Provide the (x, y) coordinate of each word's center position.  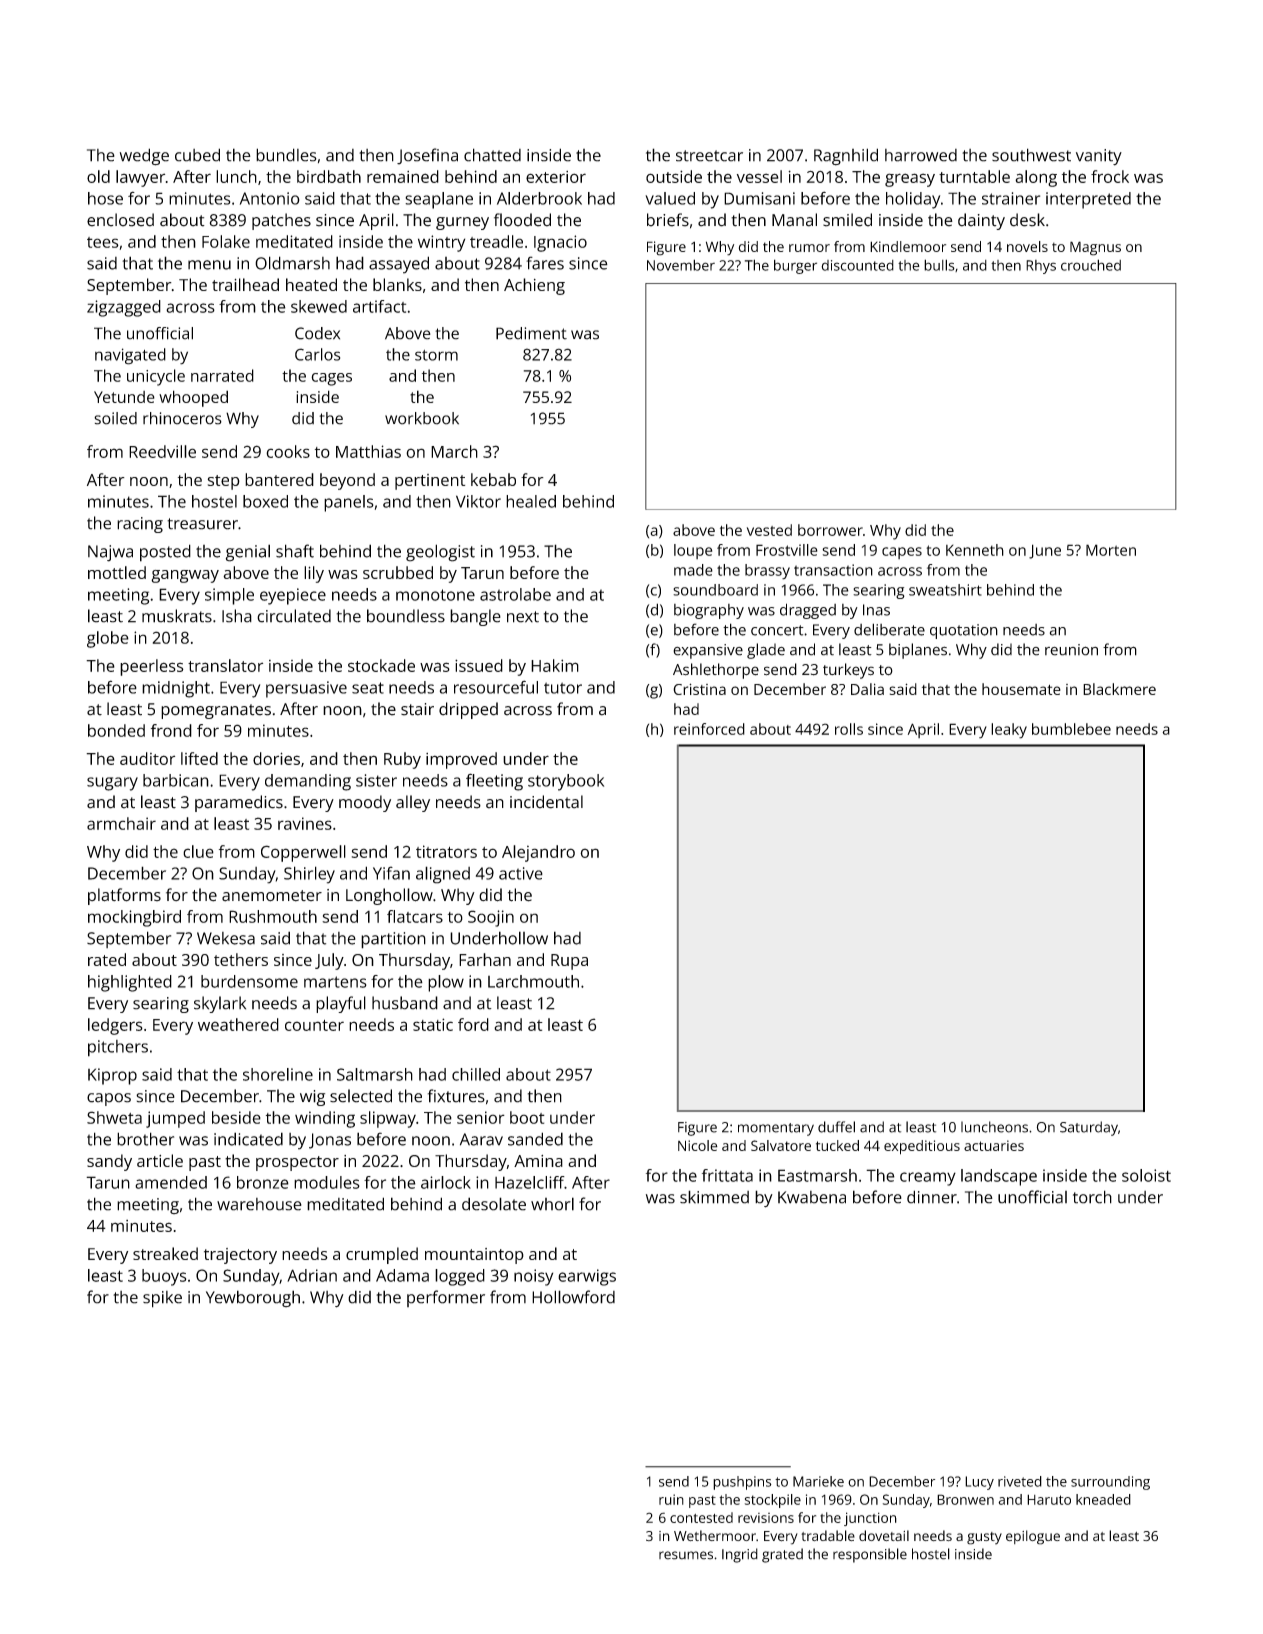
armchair (121, 823)
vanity (1099, 157)
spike (162, 1299)
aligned (443, 875)
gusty (984, 1538)
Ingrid (740, 1555)
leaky (1009, 731)
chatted (492, 155)
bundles (286, 155)
